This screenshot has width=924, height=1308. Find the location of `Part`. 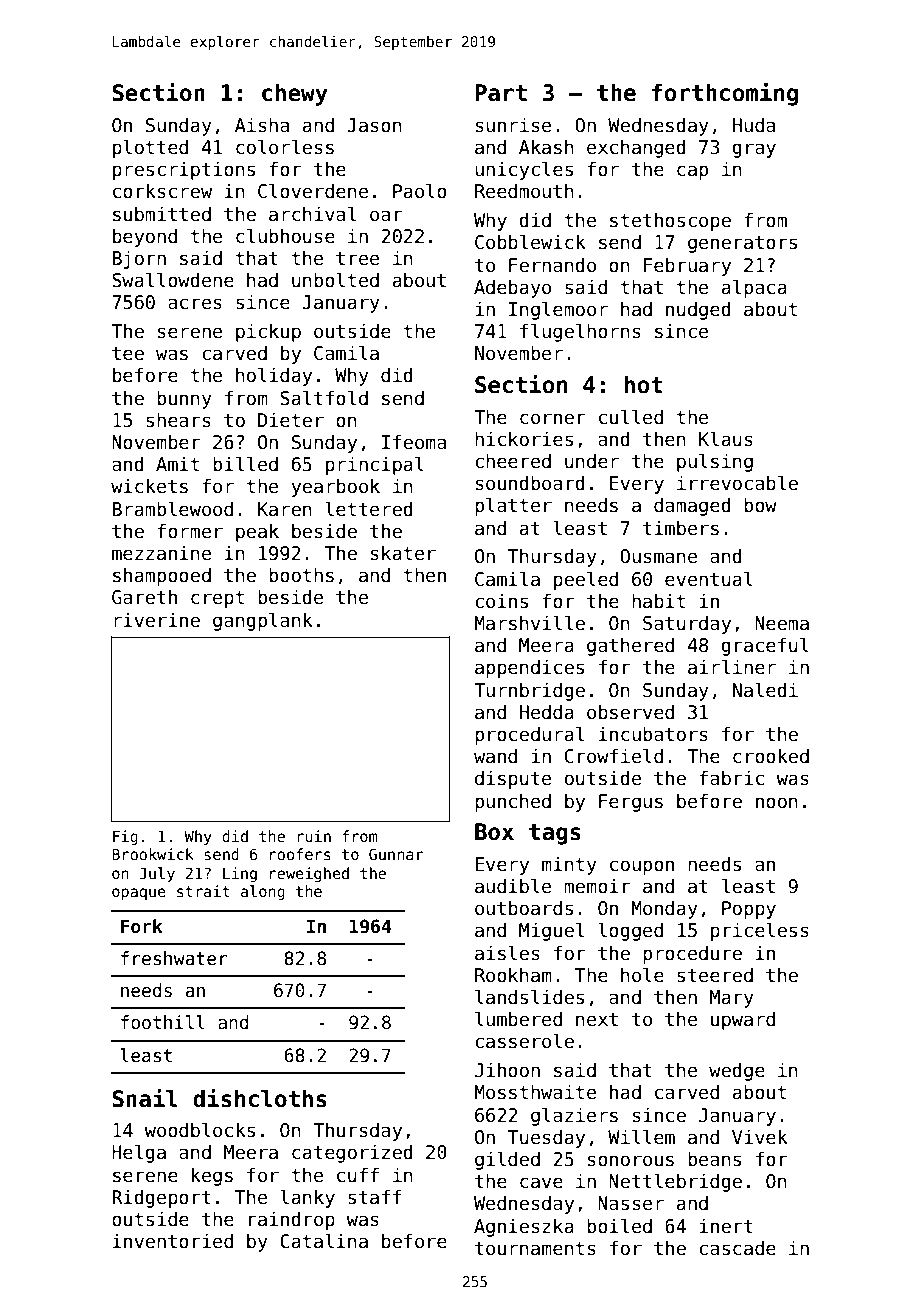

Part is located at coordinates (501, 93).
